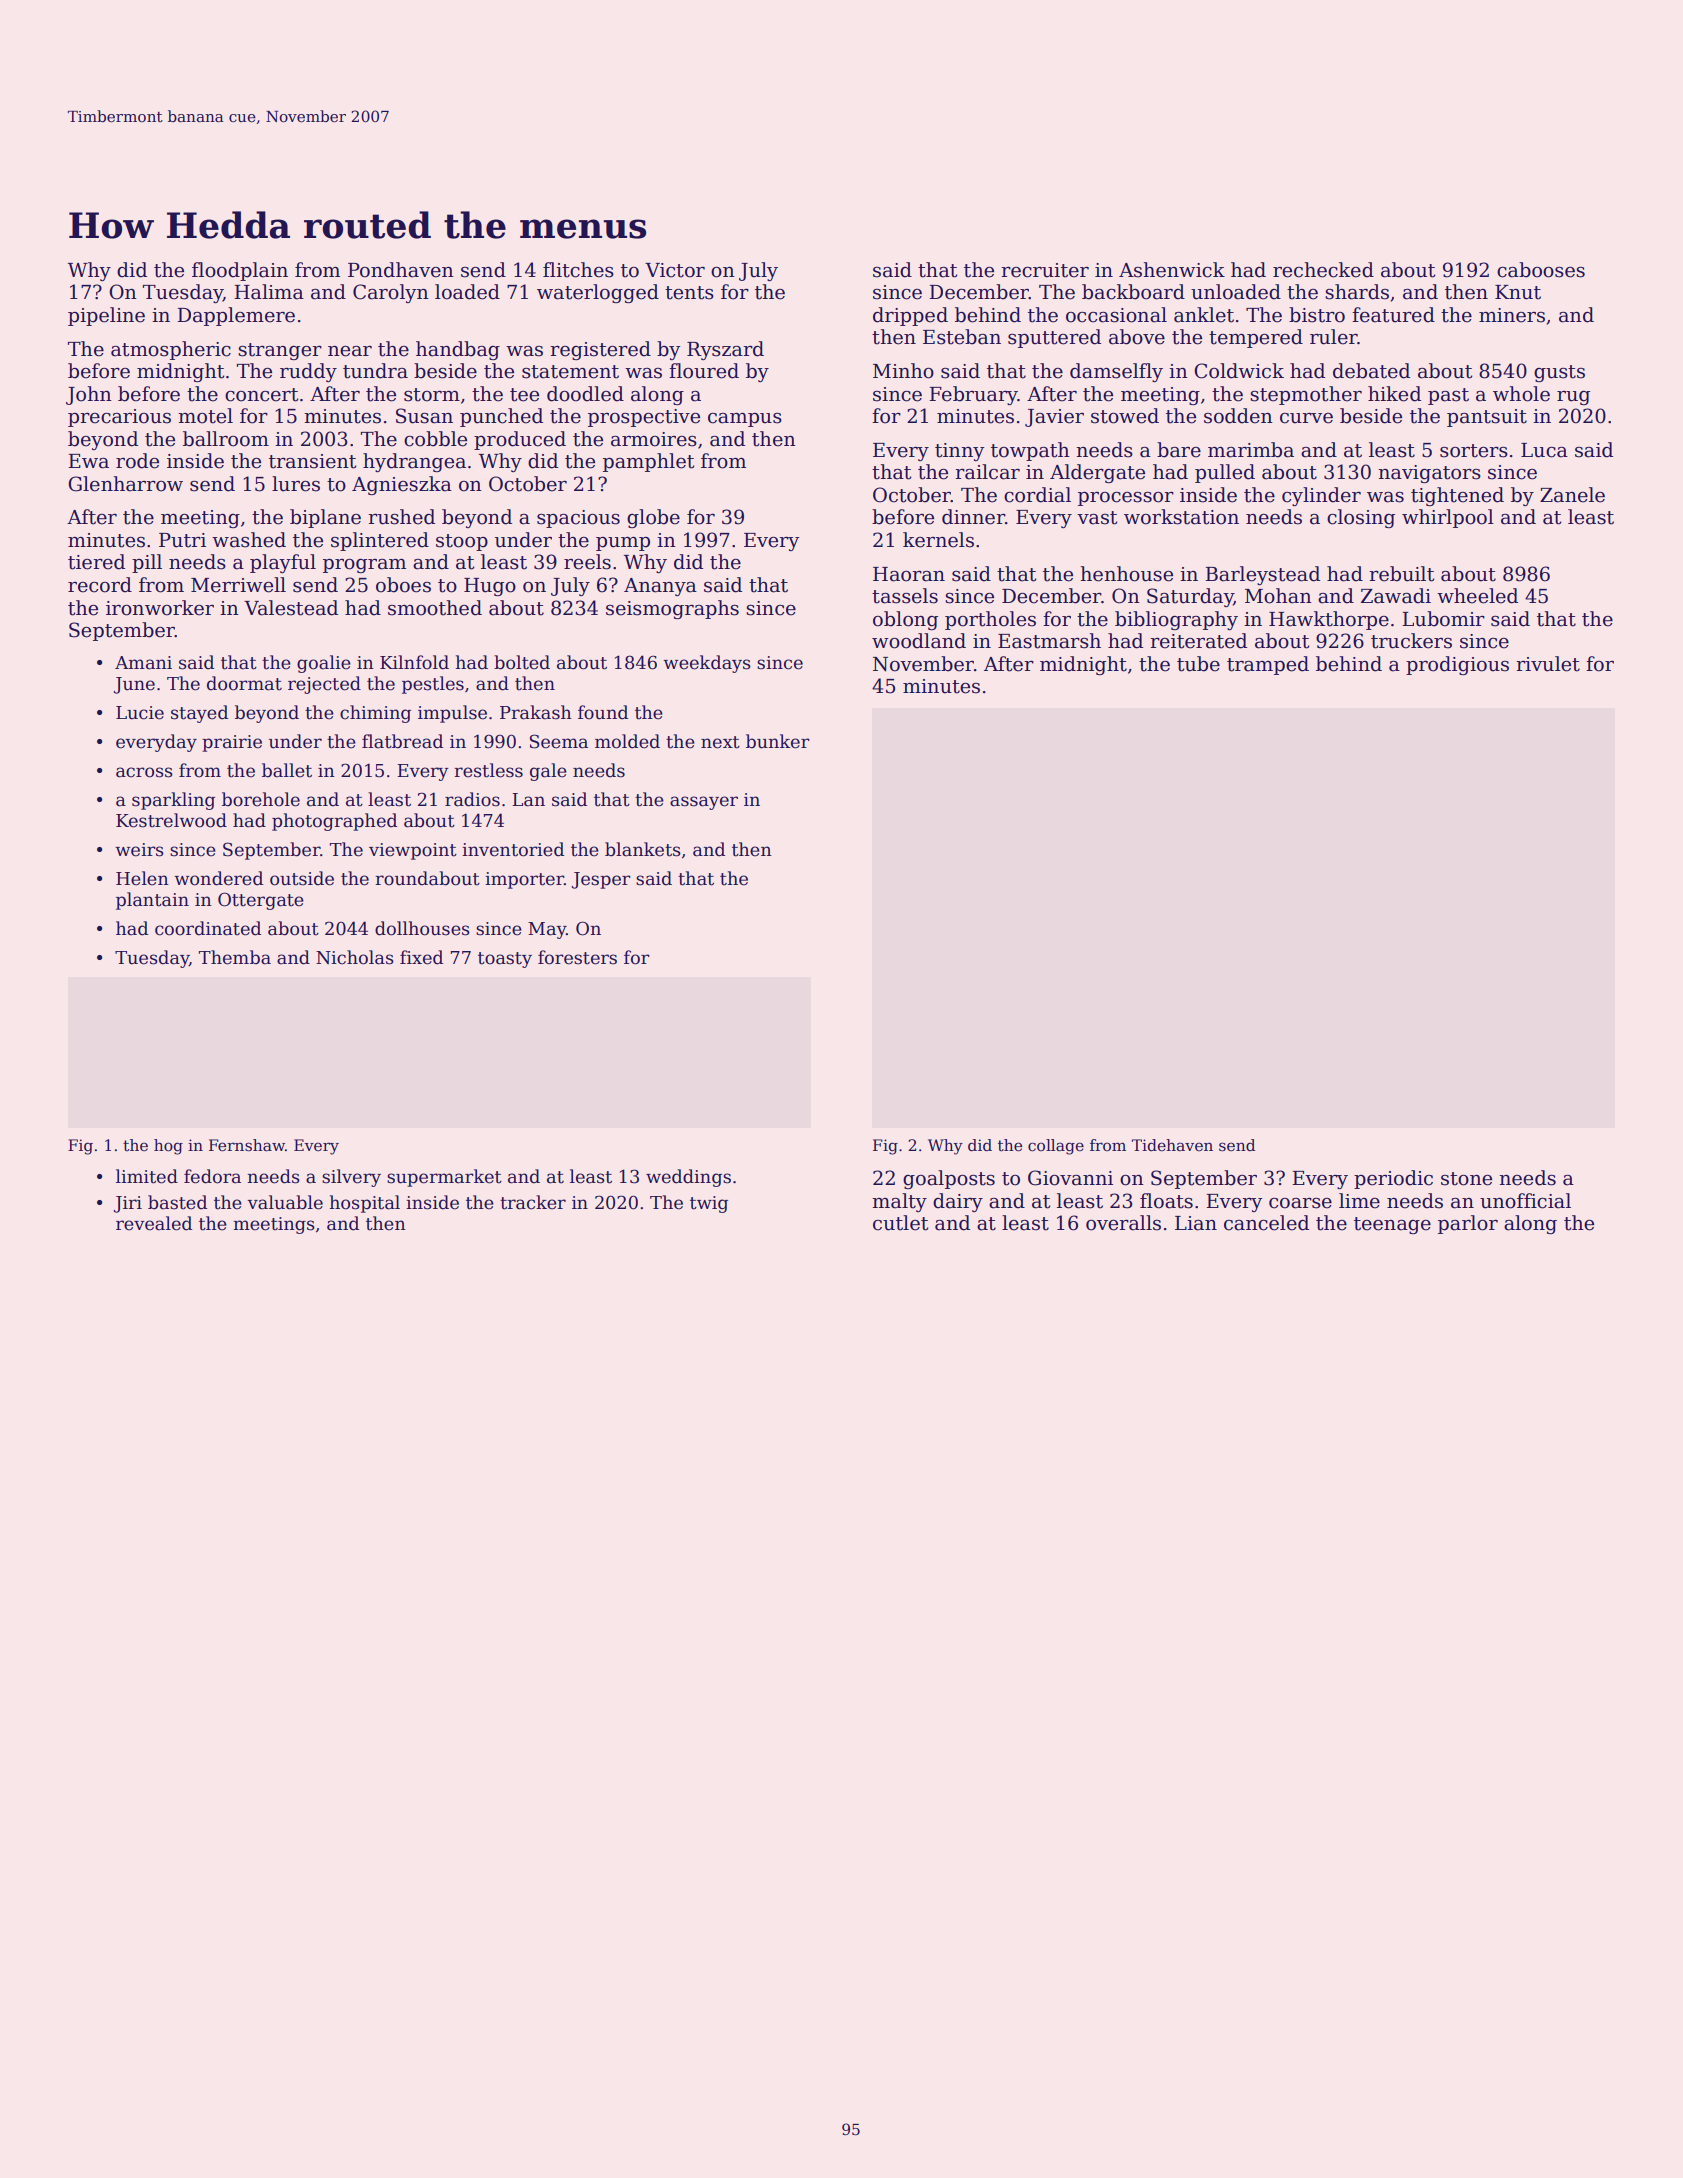 Image resolution: width=1683 pixels, height=2178 pixels. I want to click on tube, so click(1198, 664).
